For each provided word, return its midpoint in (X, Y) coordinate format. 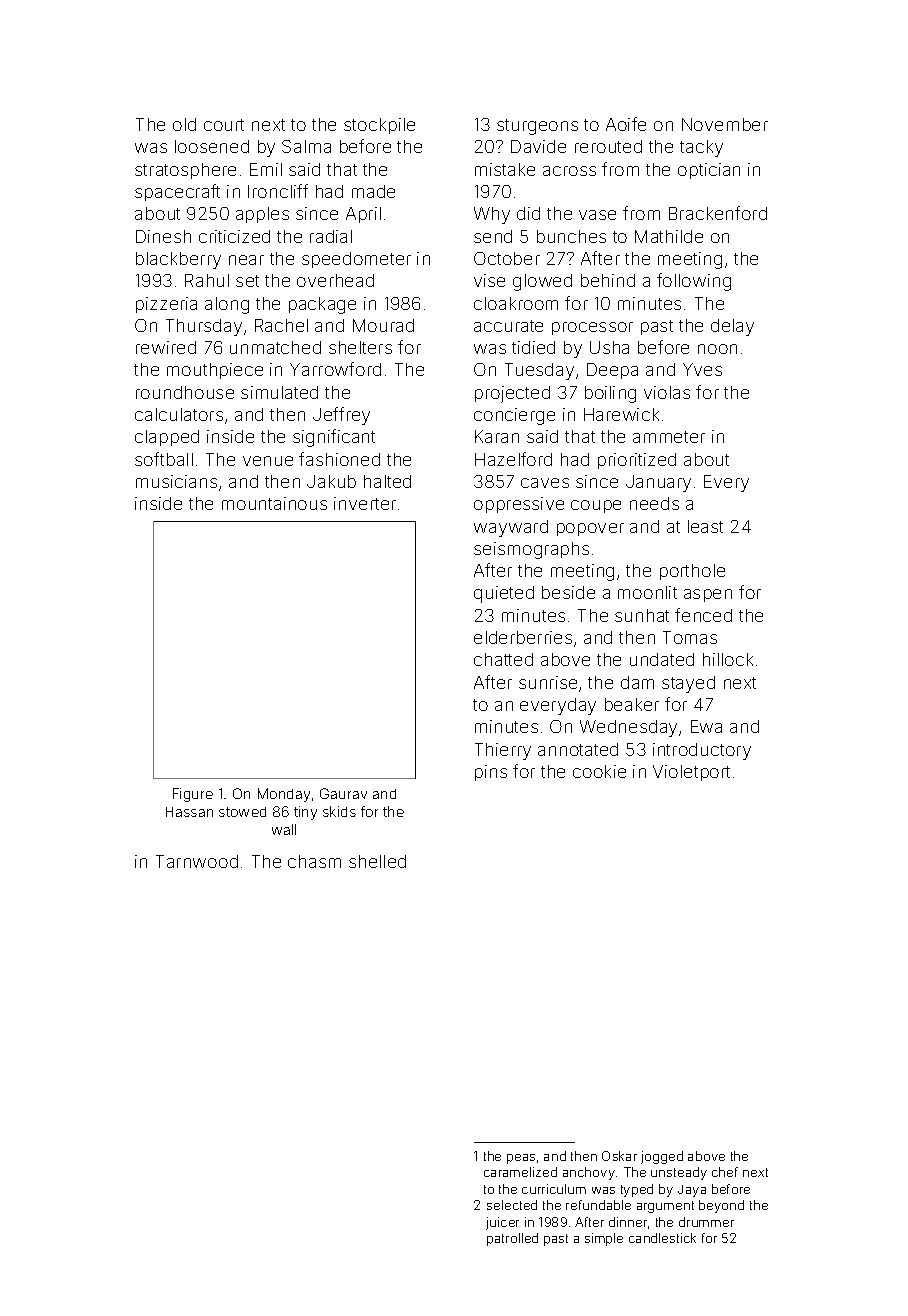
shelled (377, 861)
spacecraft (177, 192)
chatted (503, 659)
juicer (502, 1223)
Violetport (691, 773)
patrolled (512, 1239)
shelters (360, 347)
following (694, 282)
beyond (721, 1206)
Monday (284, 795)
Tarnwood (197, 861)
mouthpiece (215, 371)
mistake (505, 169)
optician (709, 171)
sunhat (642, 615)
